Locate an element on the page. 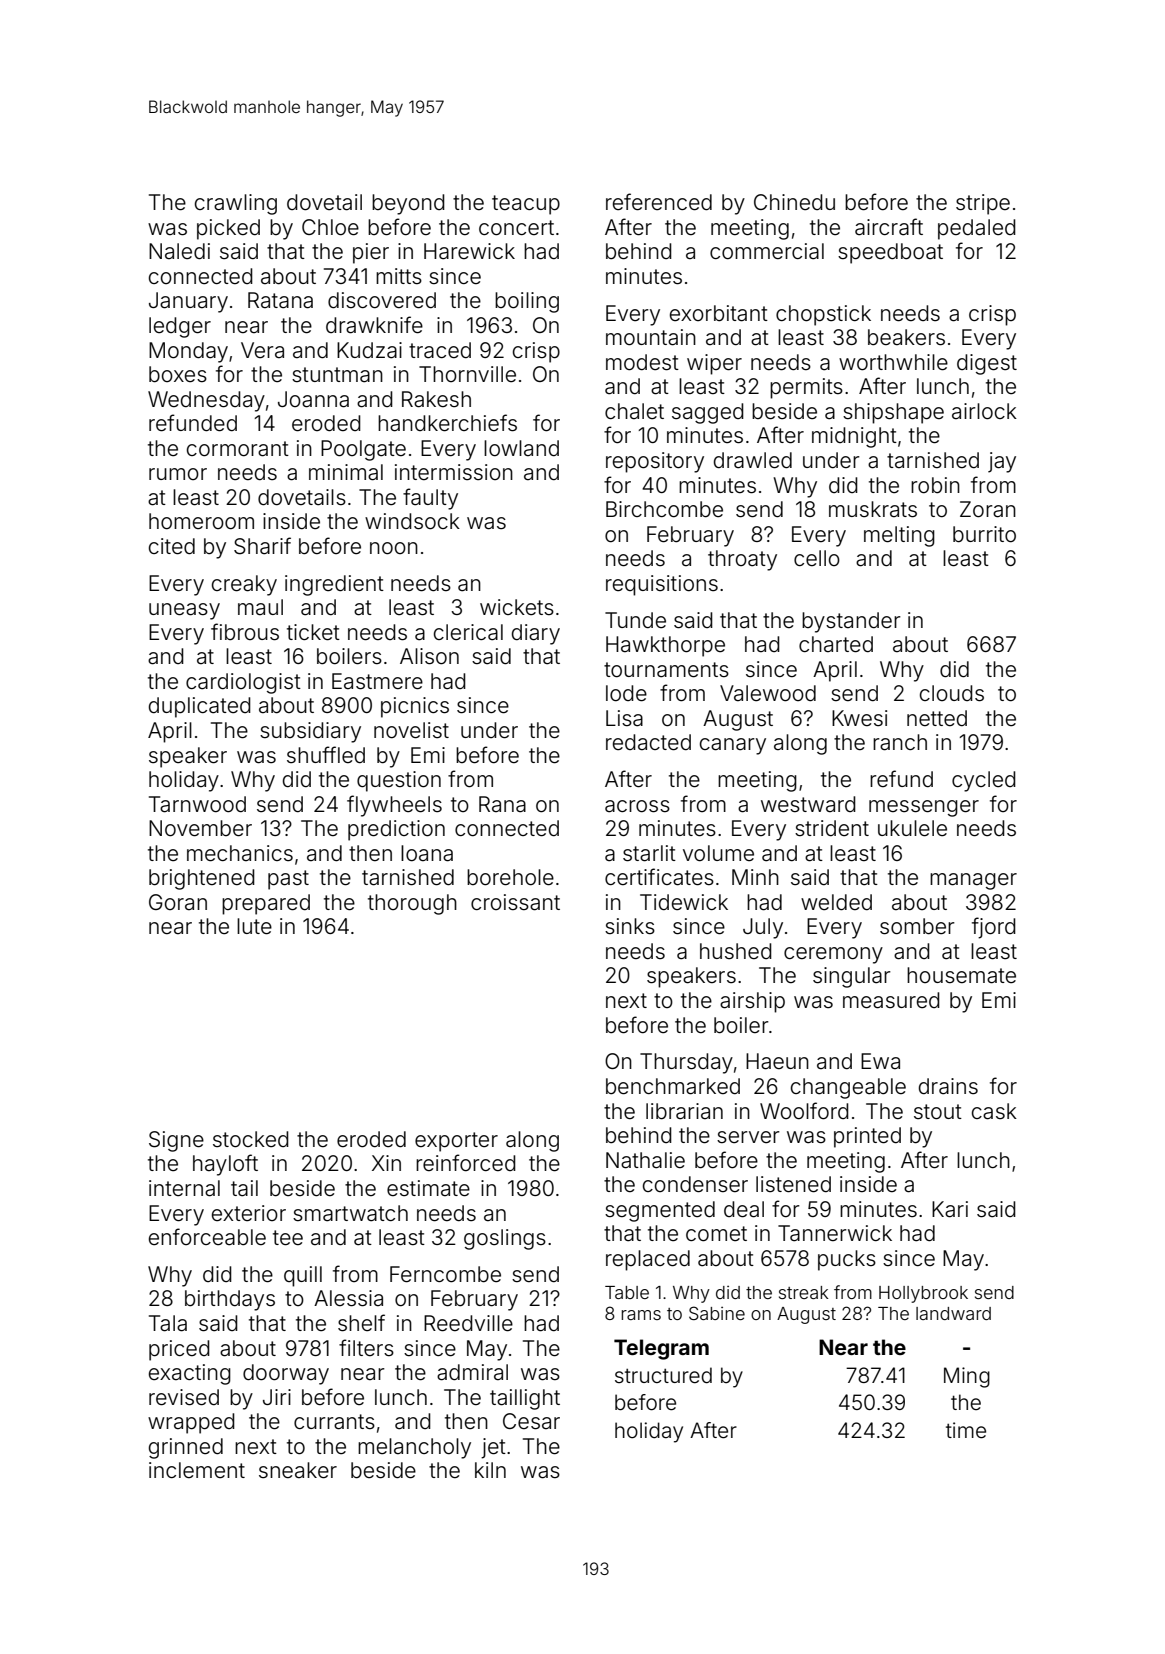 The width and height of the image is (1165, 1654). rams is located at coordinates (641, 1315).
